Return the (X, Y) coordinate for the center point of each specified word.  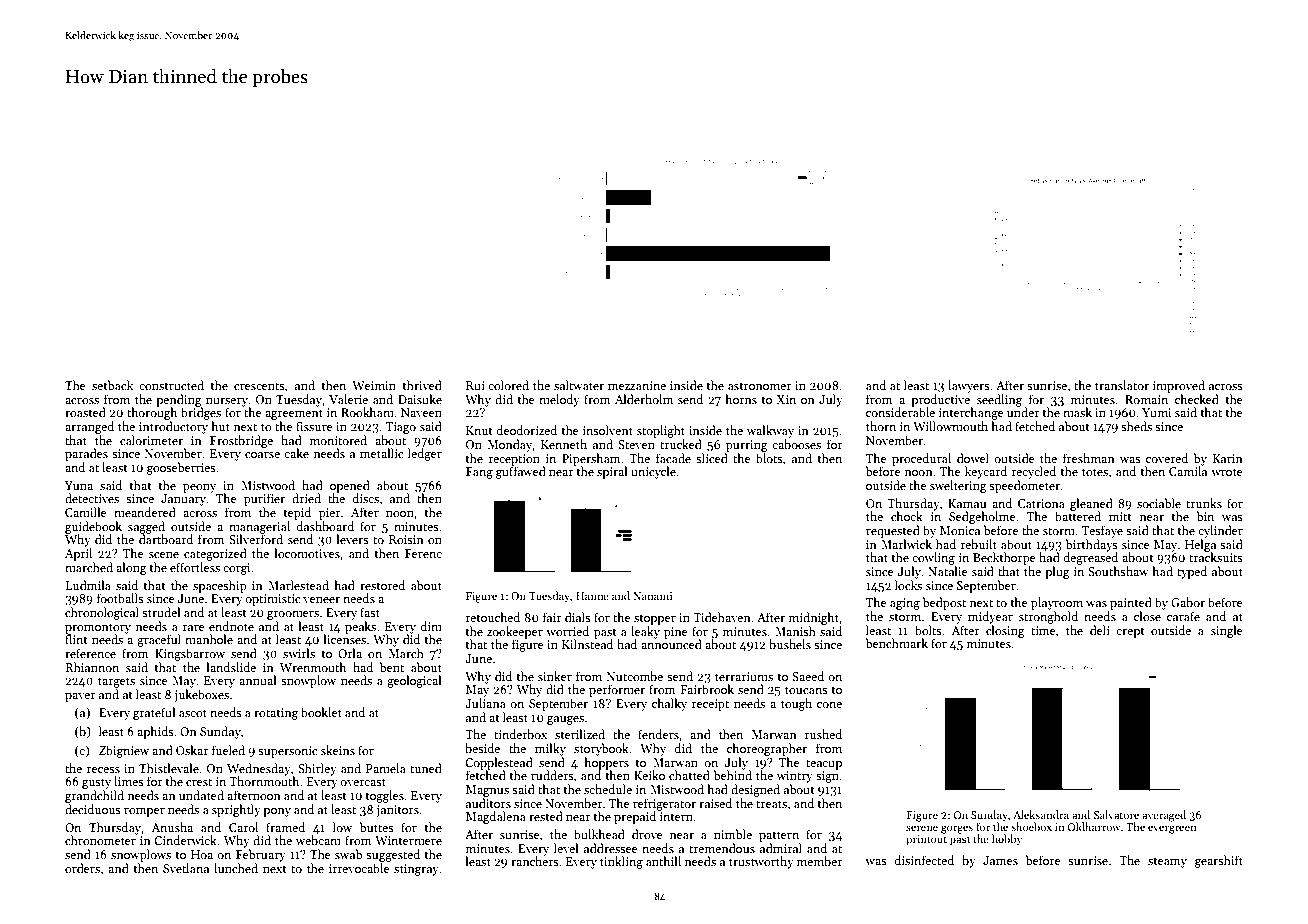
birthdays (1091, 545)
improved (1179, 386)
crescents (259, 386)
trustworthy (761, 862)
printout (926, 840)
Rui (475, 385)
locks (908, 585)
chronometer (100, 840)
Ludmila (88, 585)
